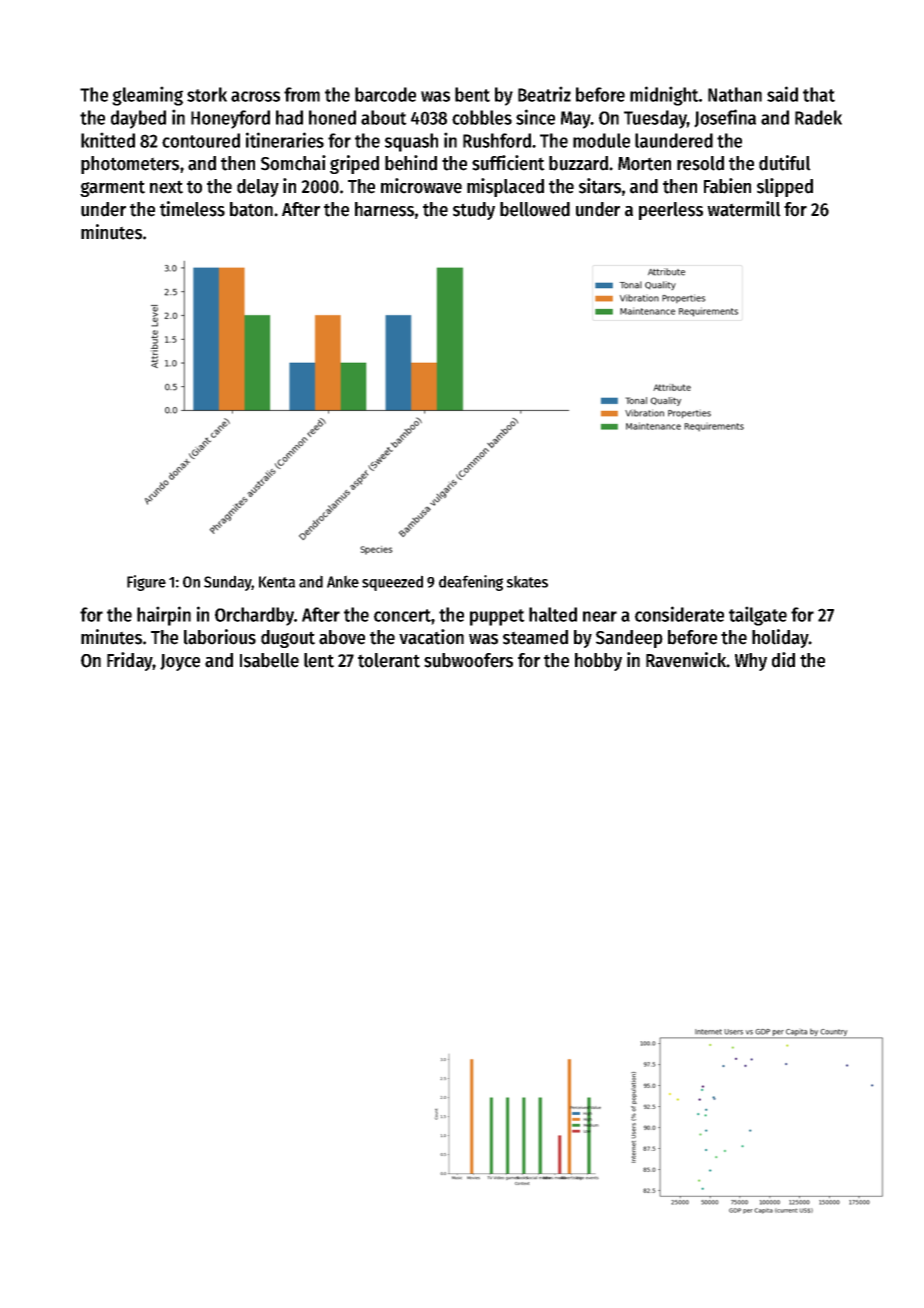  I want to click on Figure, so click(146, 583).
